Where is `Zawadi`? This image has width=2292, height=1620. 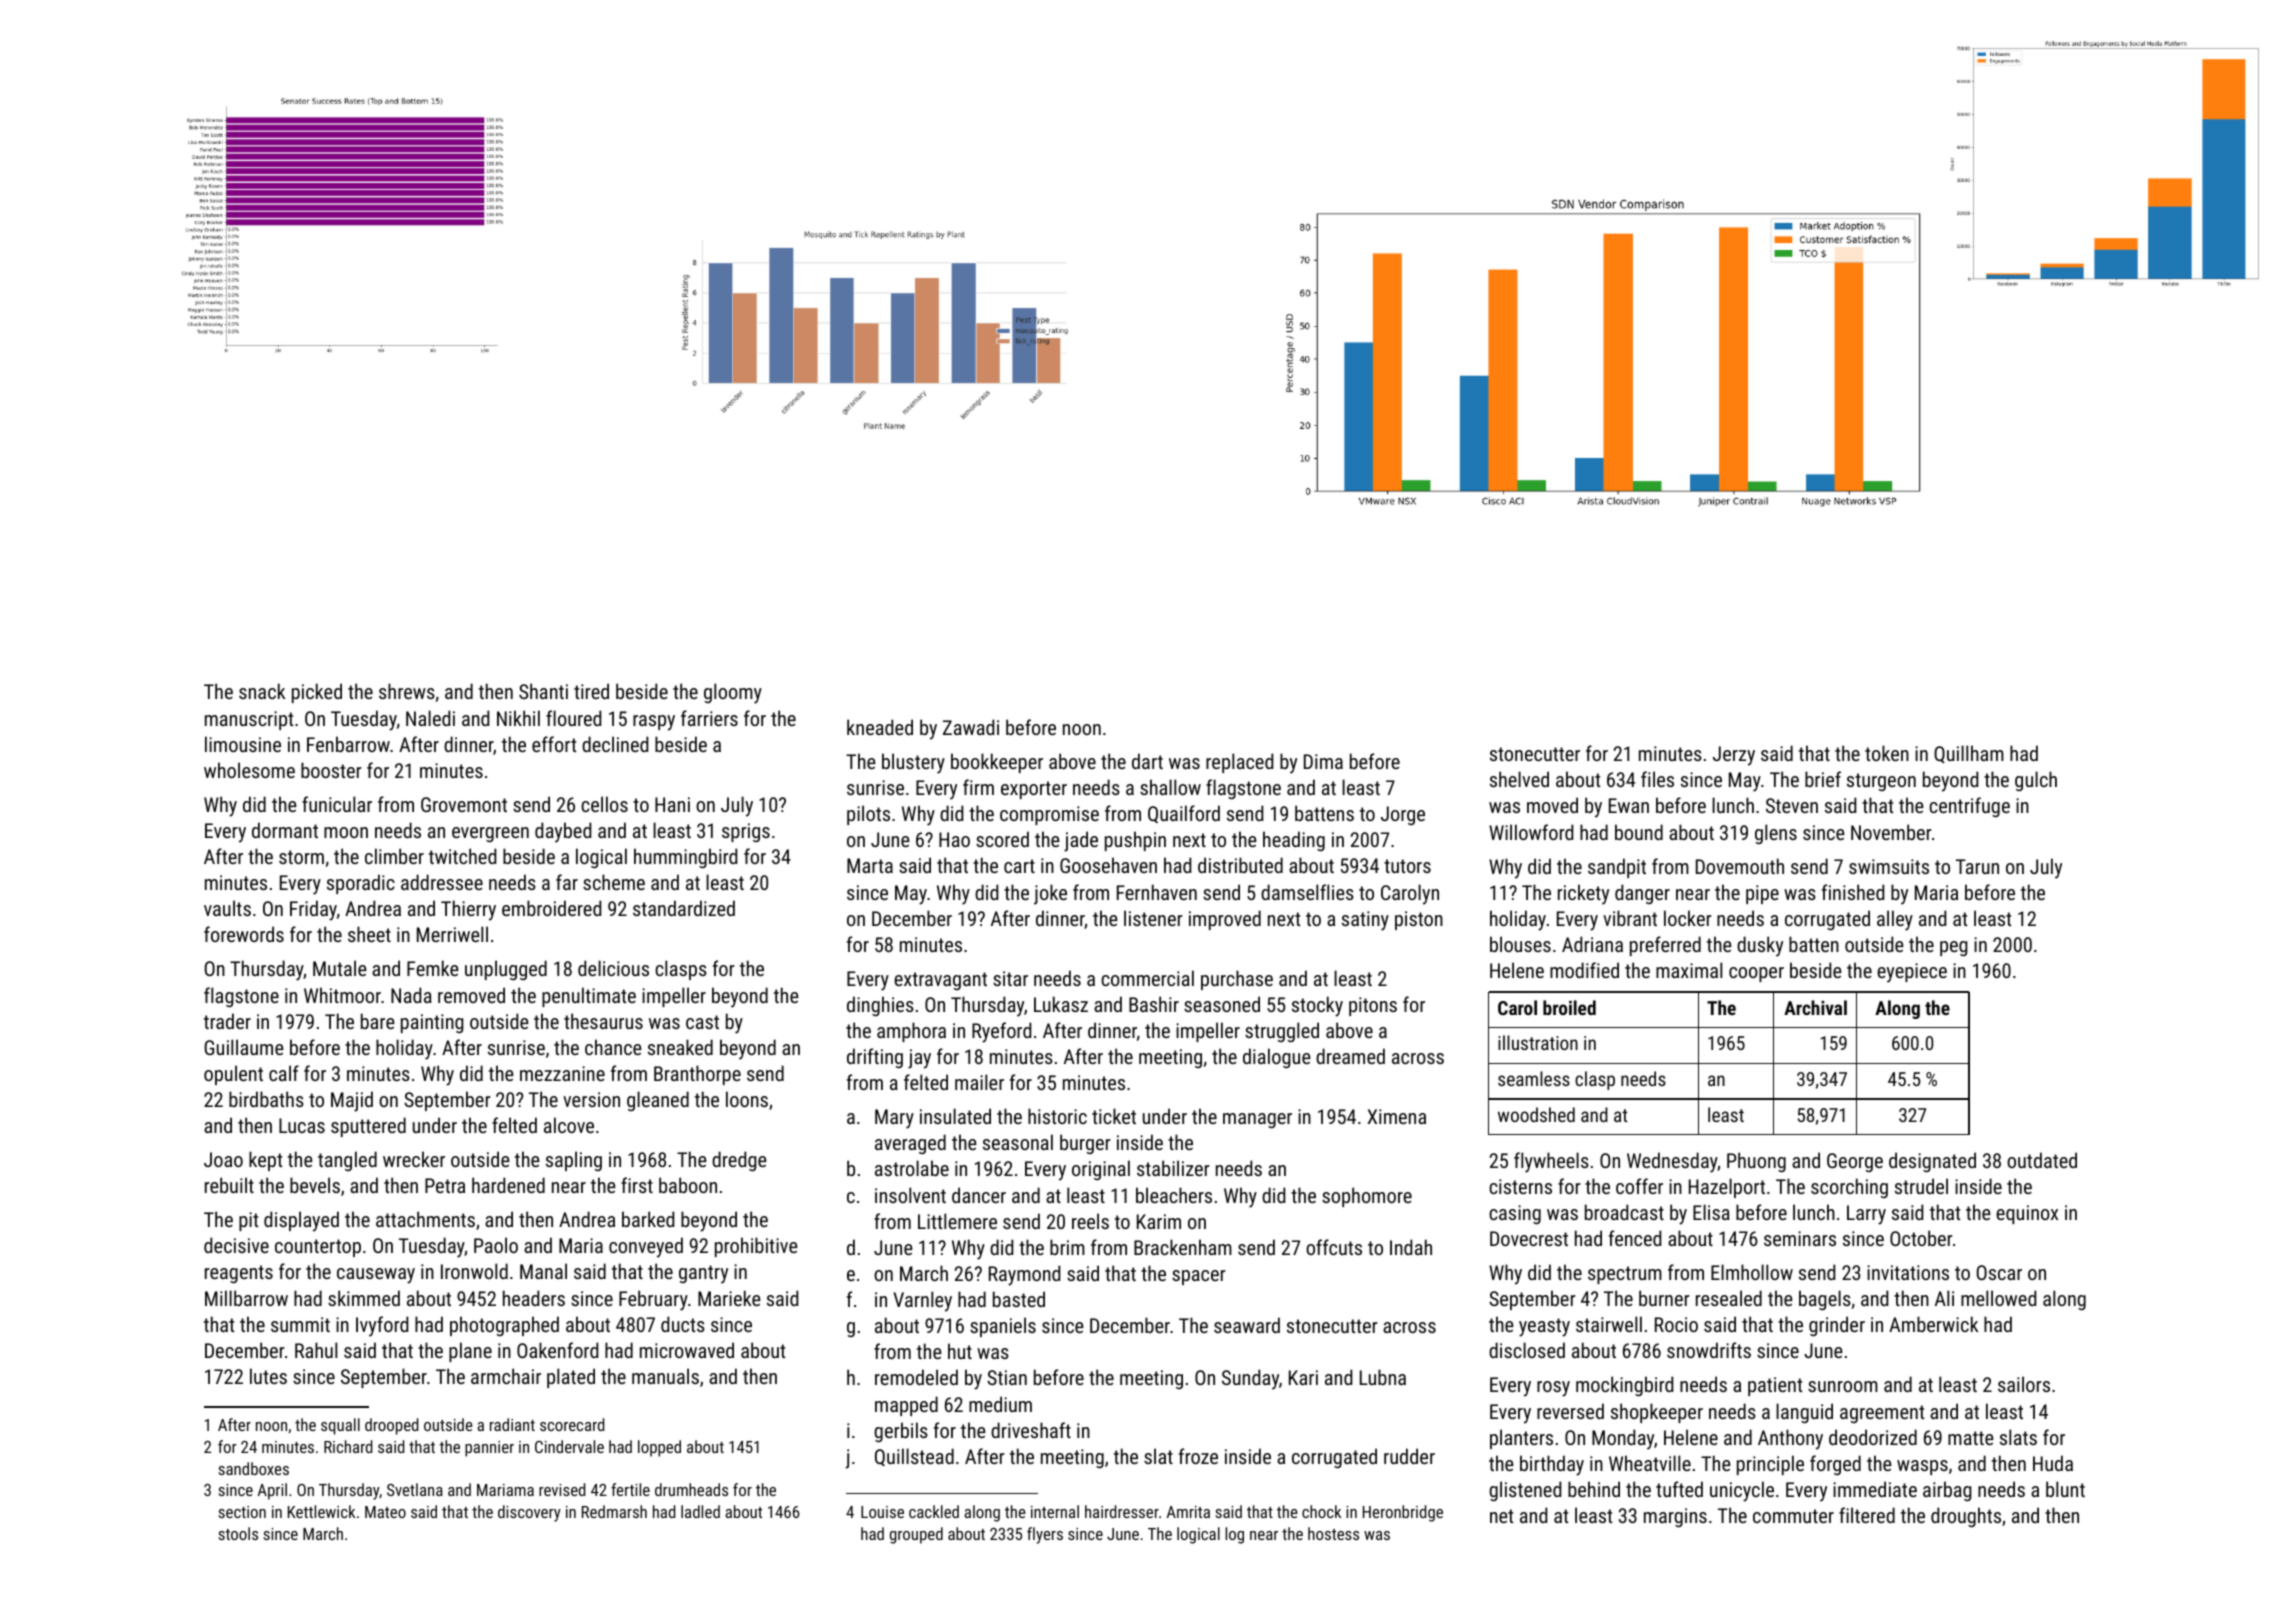
Zawadi is located at coordinates (971, 727).
